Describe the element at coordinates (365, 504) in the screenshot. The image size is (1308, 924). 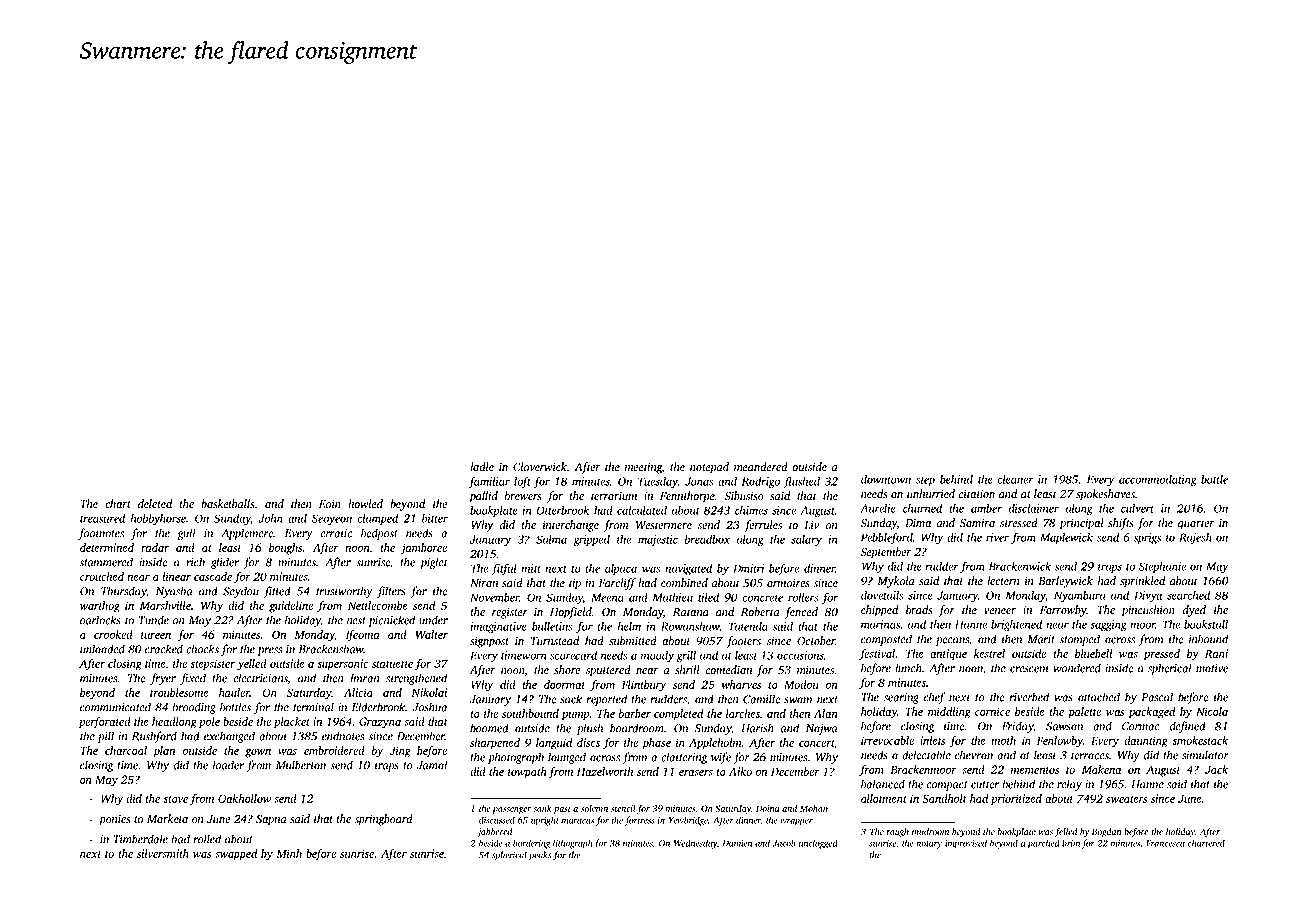
I see `howled` at that location.
